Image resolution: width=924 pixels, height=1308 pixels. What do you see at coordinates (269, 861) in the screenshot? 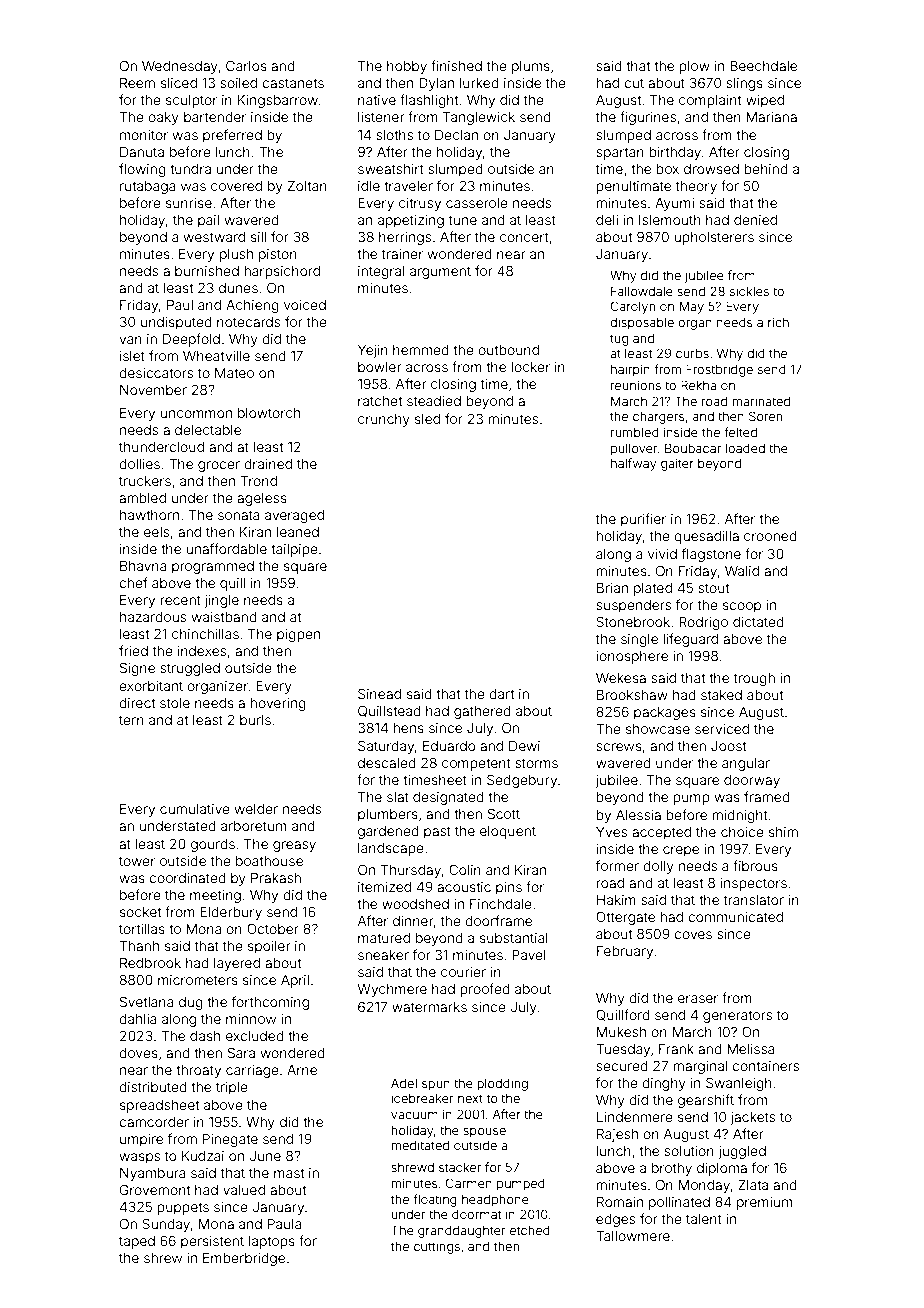
I see `boathouse` at bounding box center [269, 861].
